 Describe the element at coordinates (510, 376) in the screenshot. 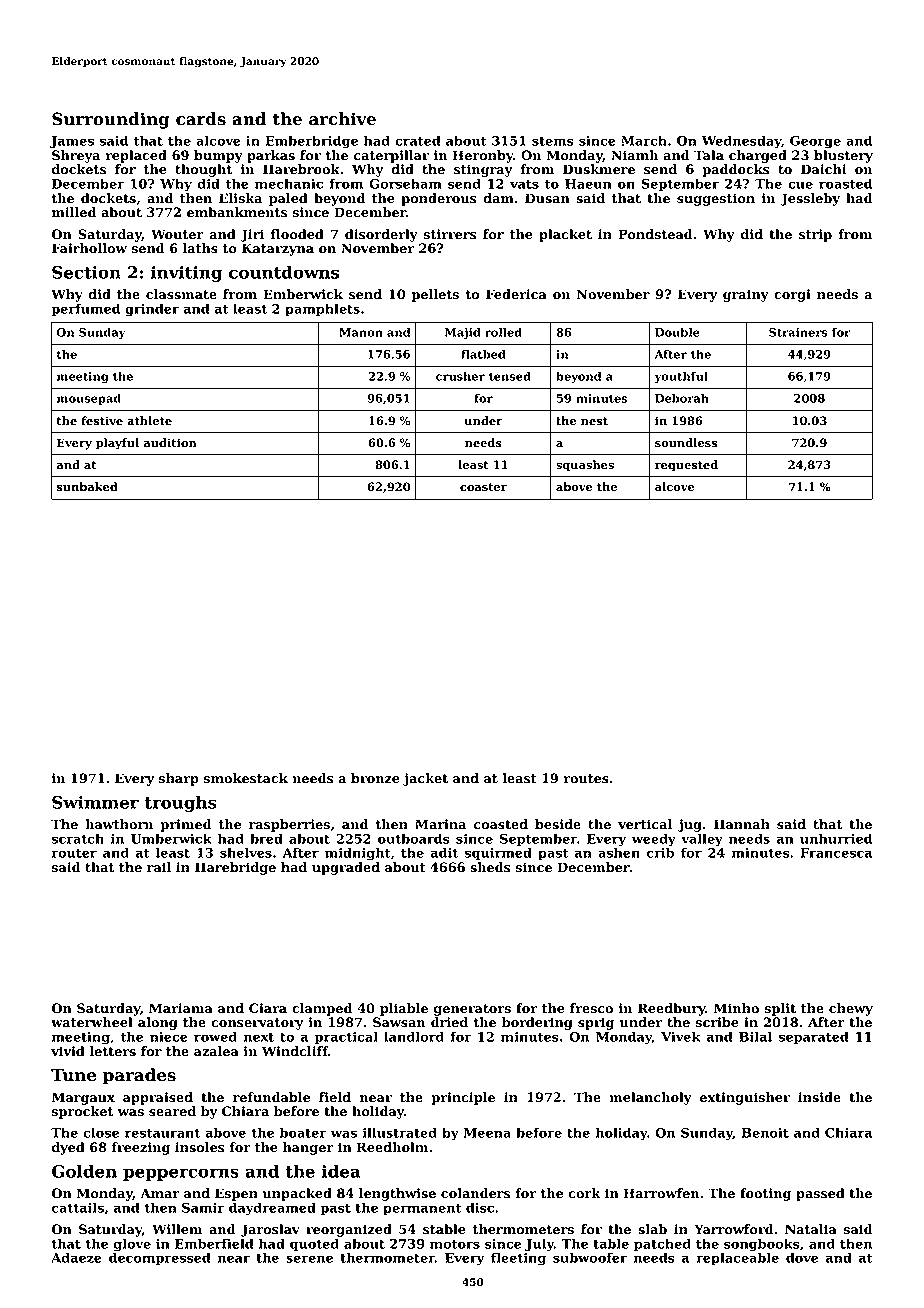

I see `tensed` at that location.
